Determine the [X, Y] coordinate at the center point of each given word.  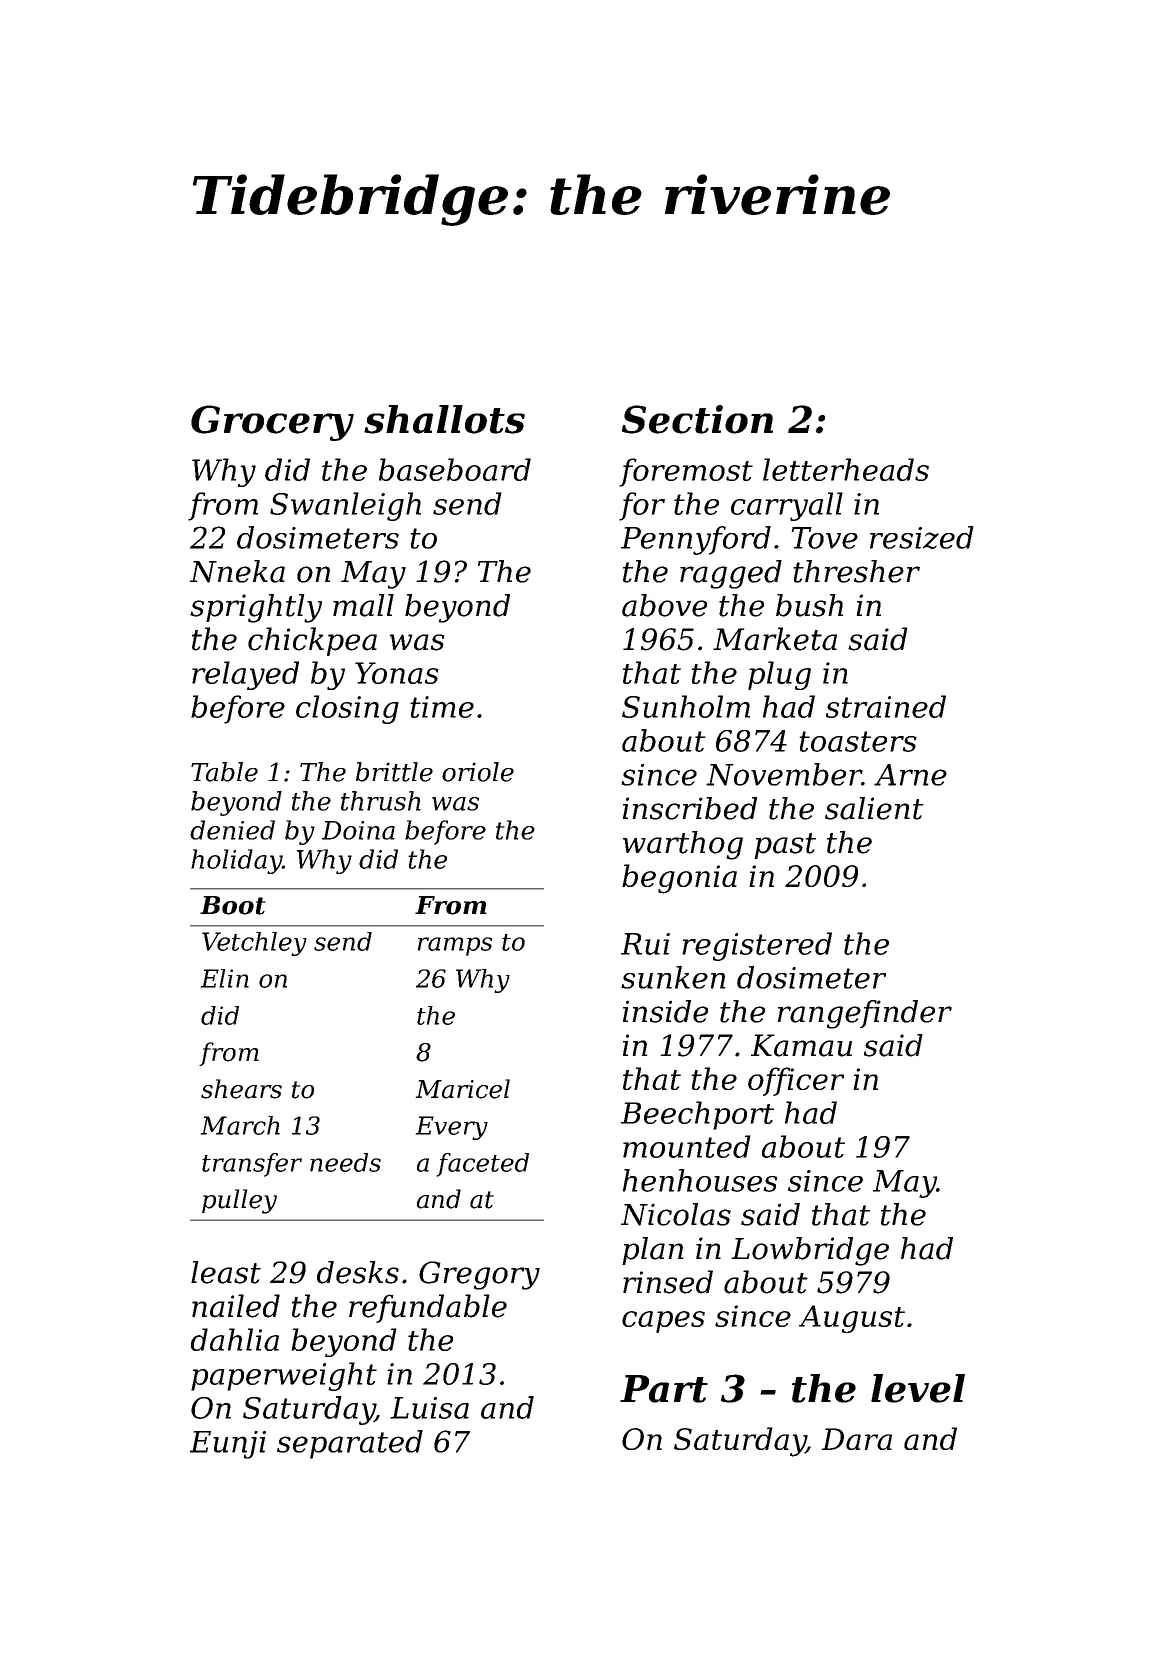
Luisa [429, 1408]
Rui [645, 944]
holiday [236, 861]
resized [922, 537]
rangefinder [865, 1014]
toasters [858, 741]
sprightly [256, 608]
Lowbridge [810, 1251]
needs [345, 1162]
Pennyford [696, 540]
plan [652, 1251]
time [442, 707]
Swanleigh [345, 506]
